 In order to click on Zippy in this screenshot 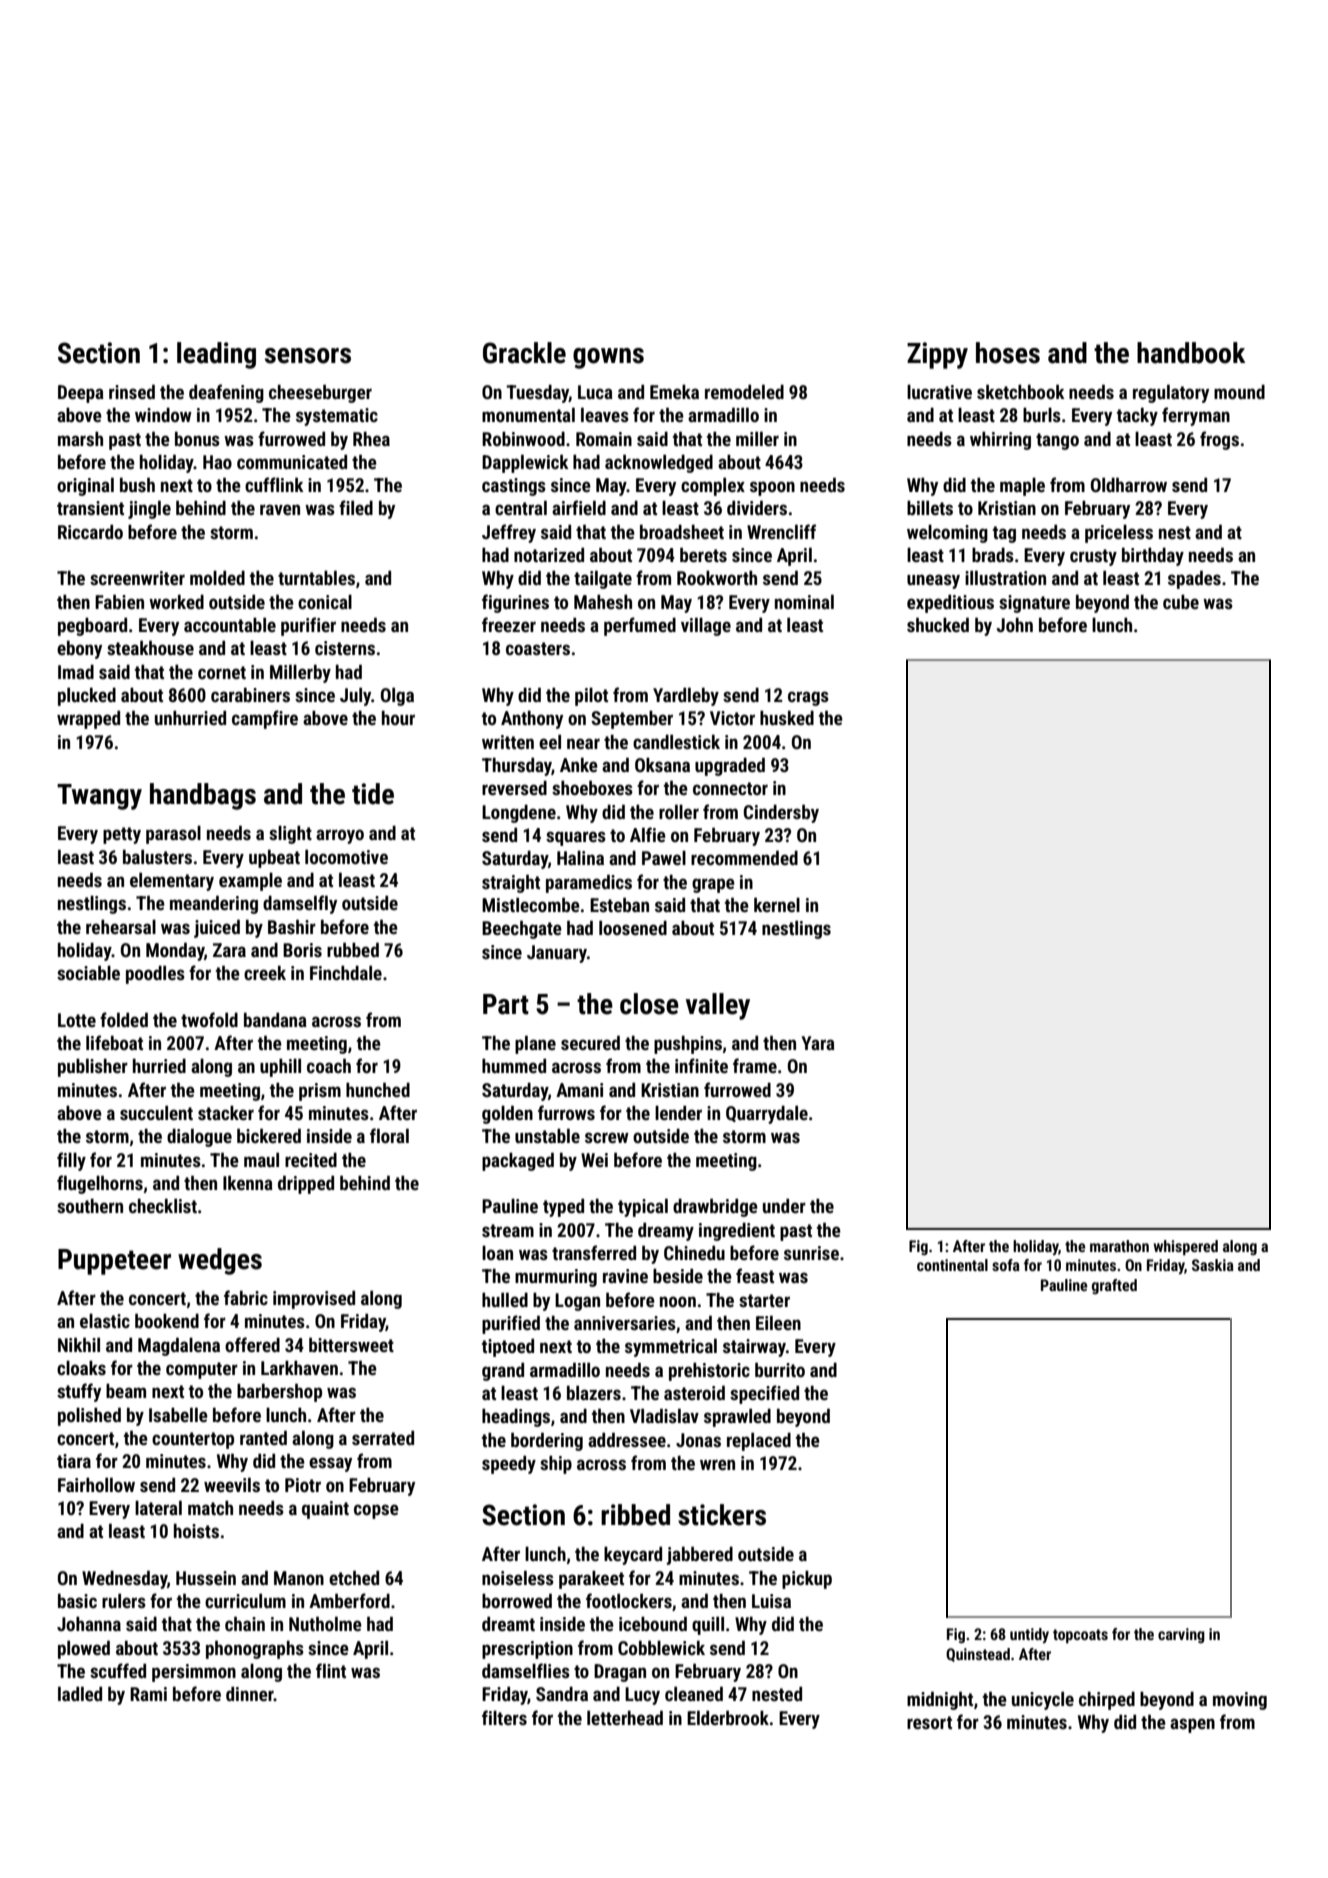, I will do `click(937, 355)`.
